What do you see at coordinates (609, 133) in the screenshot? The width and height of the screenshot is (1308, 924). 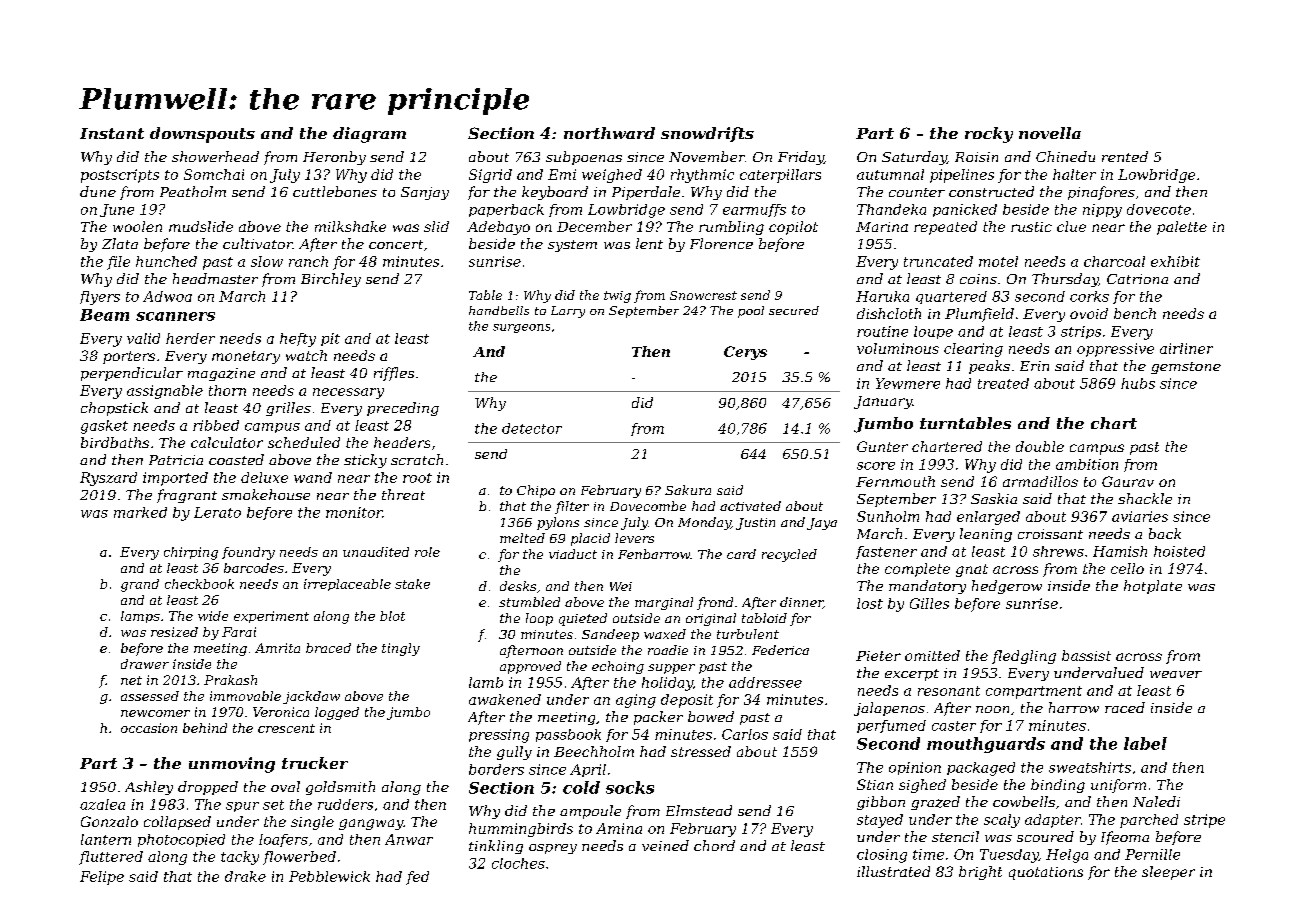 I see `northward` at bounding box center [609, 133].
